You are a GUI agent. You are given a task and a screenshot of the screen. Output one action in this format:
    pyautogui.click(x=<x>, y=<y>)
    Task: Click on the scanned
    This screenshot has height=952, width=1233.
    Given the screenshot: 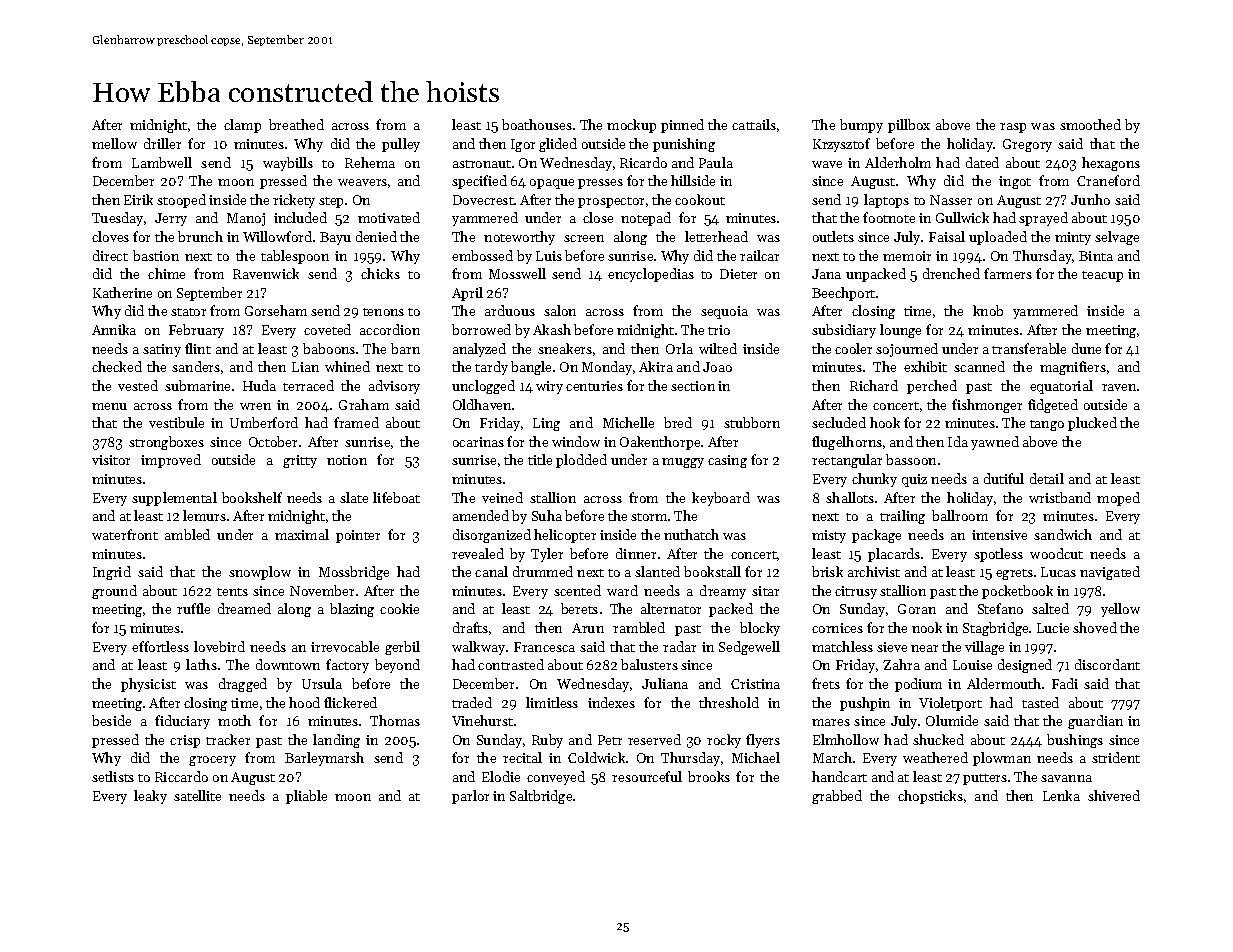 What is the action you would take?
    pyautogui.click(x=979, y=366)
